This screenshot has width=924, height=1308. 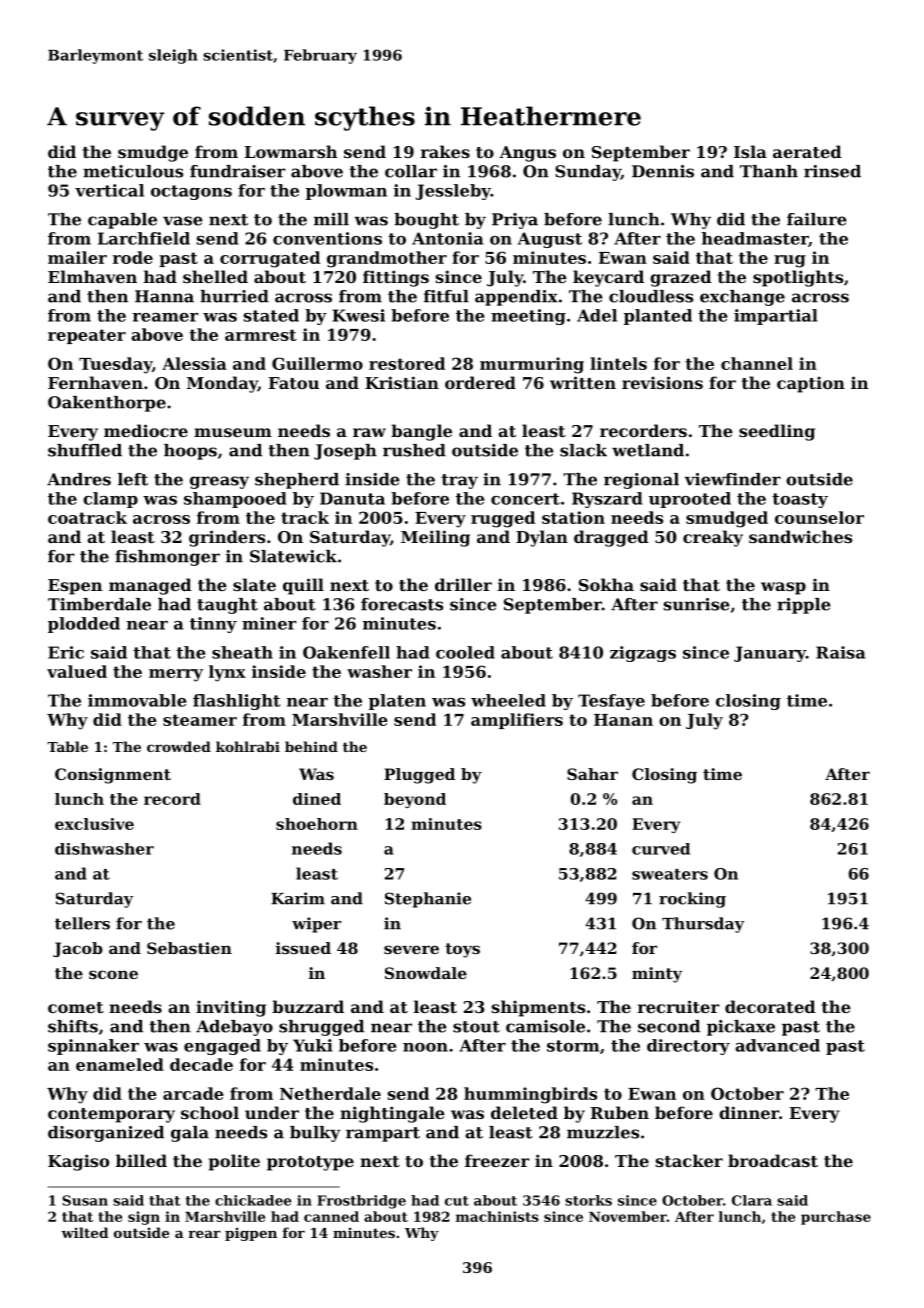 I want to click on shifts, so click(x=73, y=1026).
